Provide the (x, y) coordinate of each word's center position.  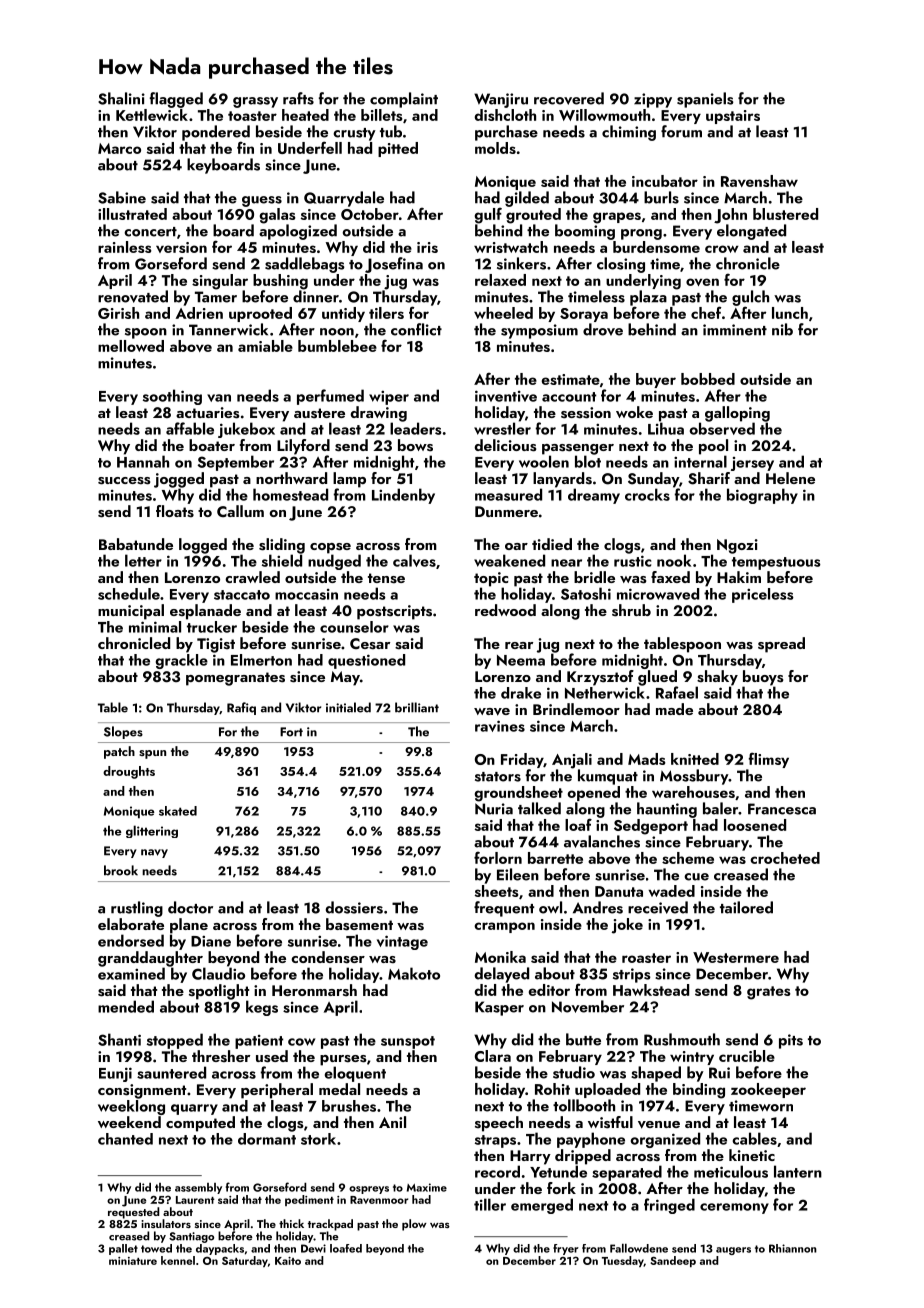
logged (203, 546)
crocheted (785, 858)
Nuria (494, 809)
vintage (402, 942)
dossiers (354, 907)
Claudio (218, 973)
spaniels (705, 100)
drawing (378, 414)
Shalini (121, 98)
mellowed (131, 346)
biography (762, 496)
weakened (509, 560)
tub (391, 131)
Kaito (288, 1261)
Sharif (709, 478)
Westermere (736, 957)
